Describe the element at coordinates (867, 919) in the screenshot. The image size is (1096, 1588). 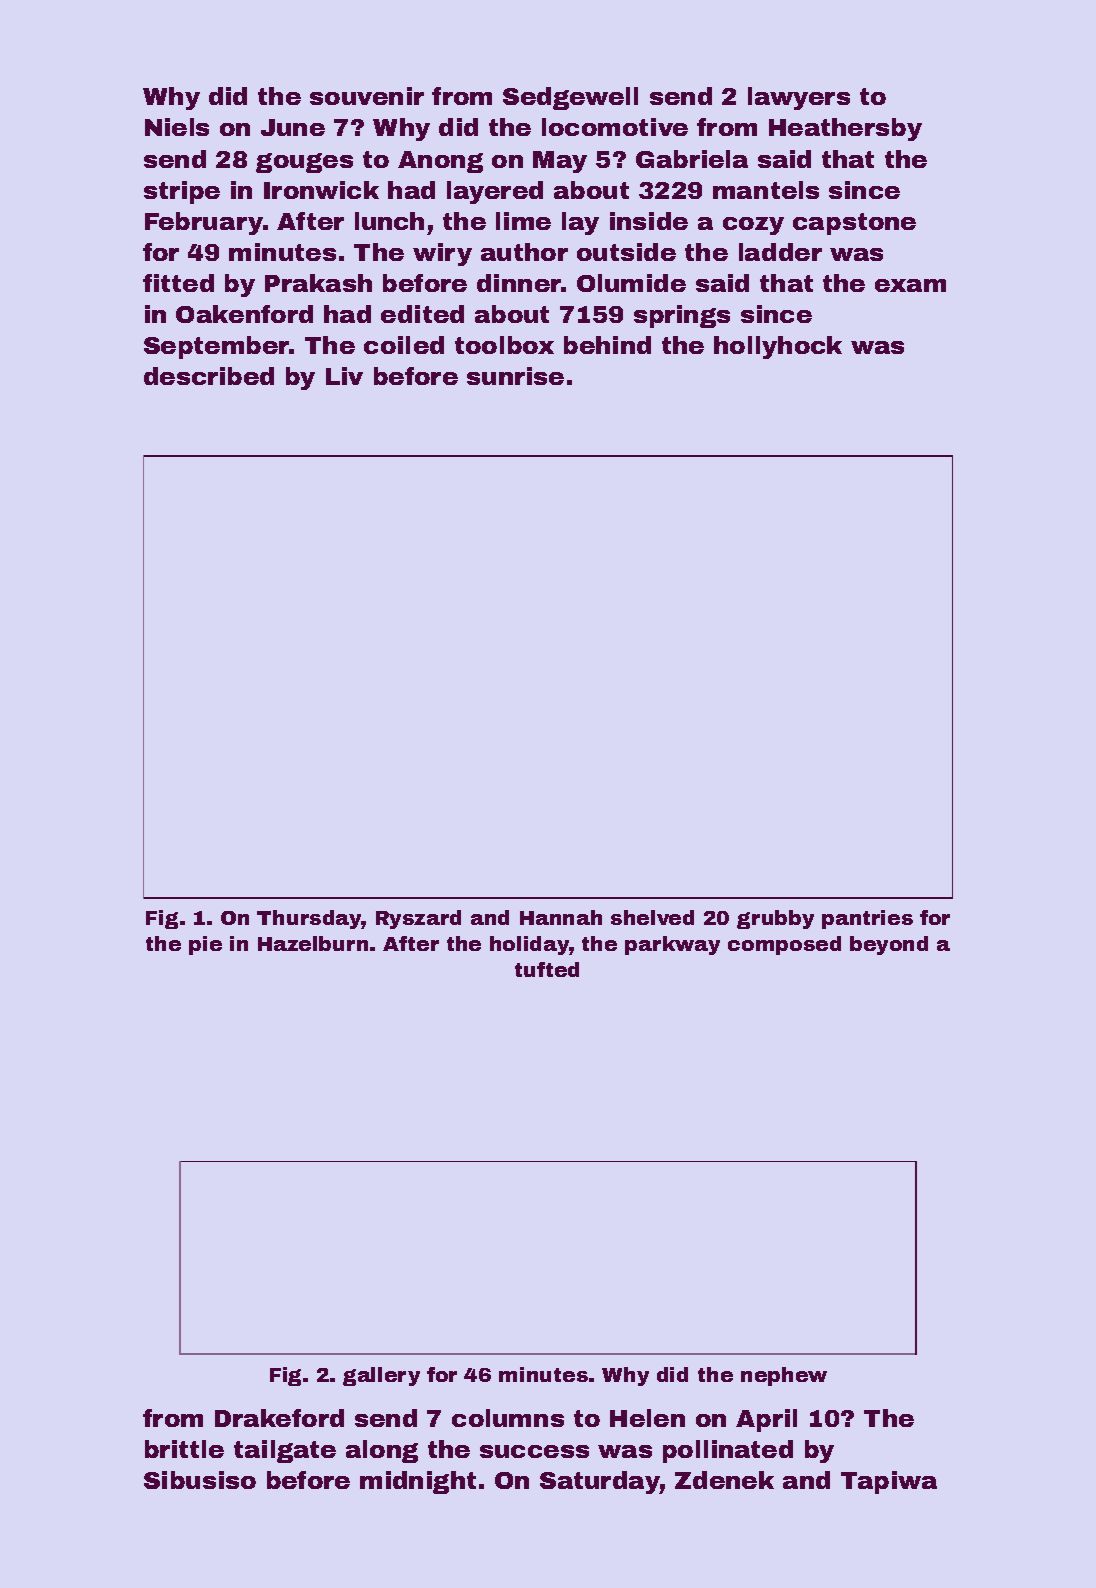
I see `pantries` at that location.
